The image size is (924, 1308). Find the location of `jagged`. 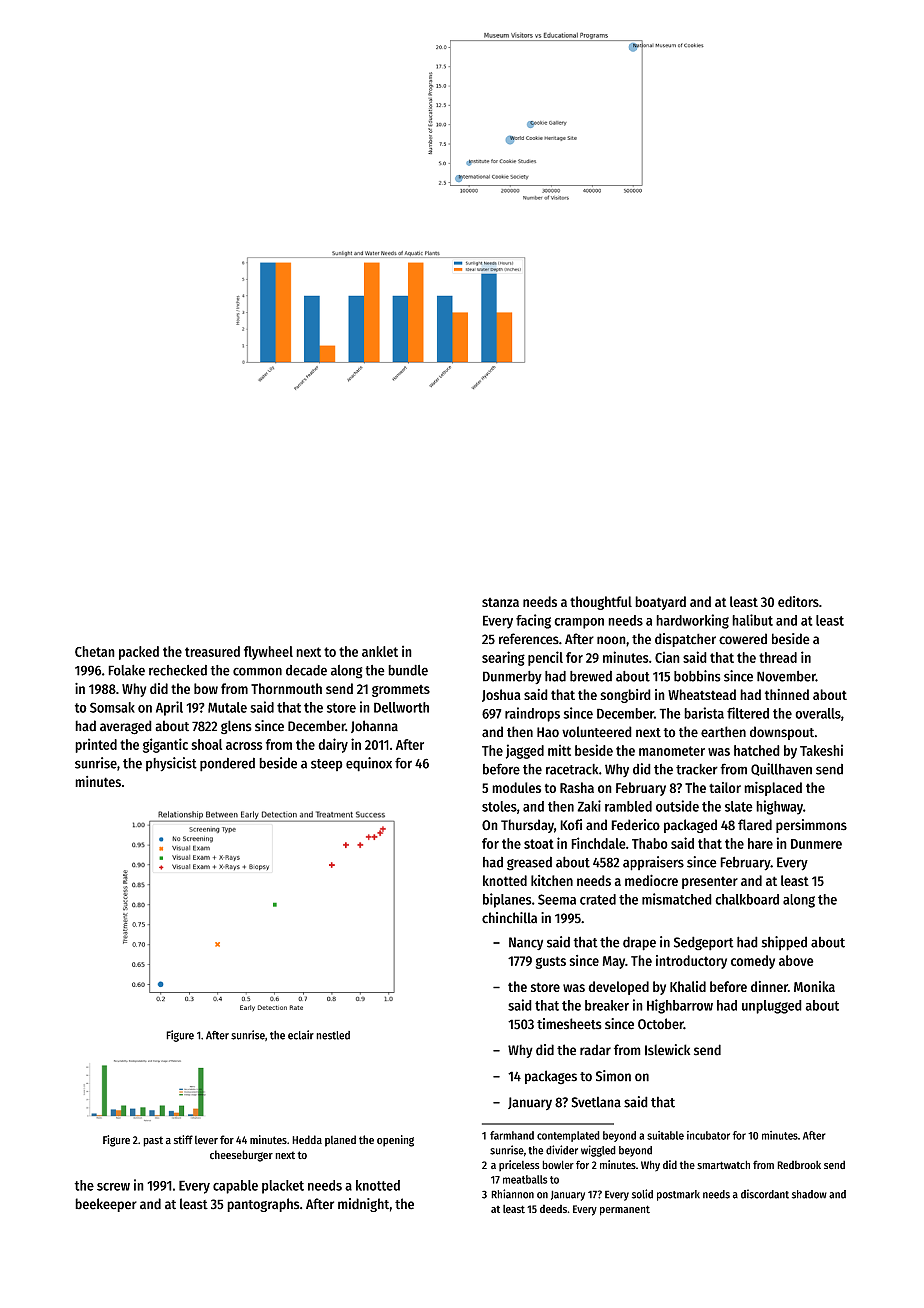

jagged is located at coordinates (525, 751).
